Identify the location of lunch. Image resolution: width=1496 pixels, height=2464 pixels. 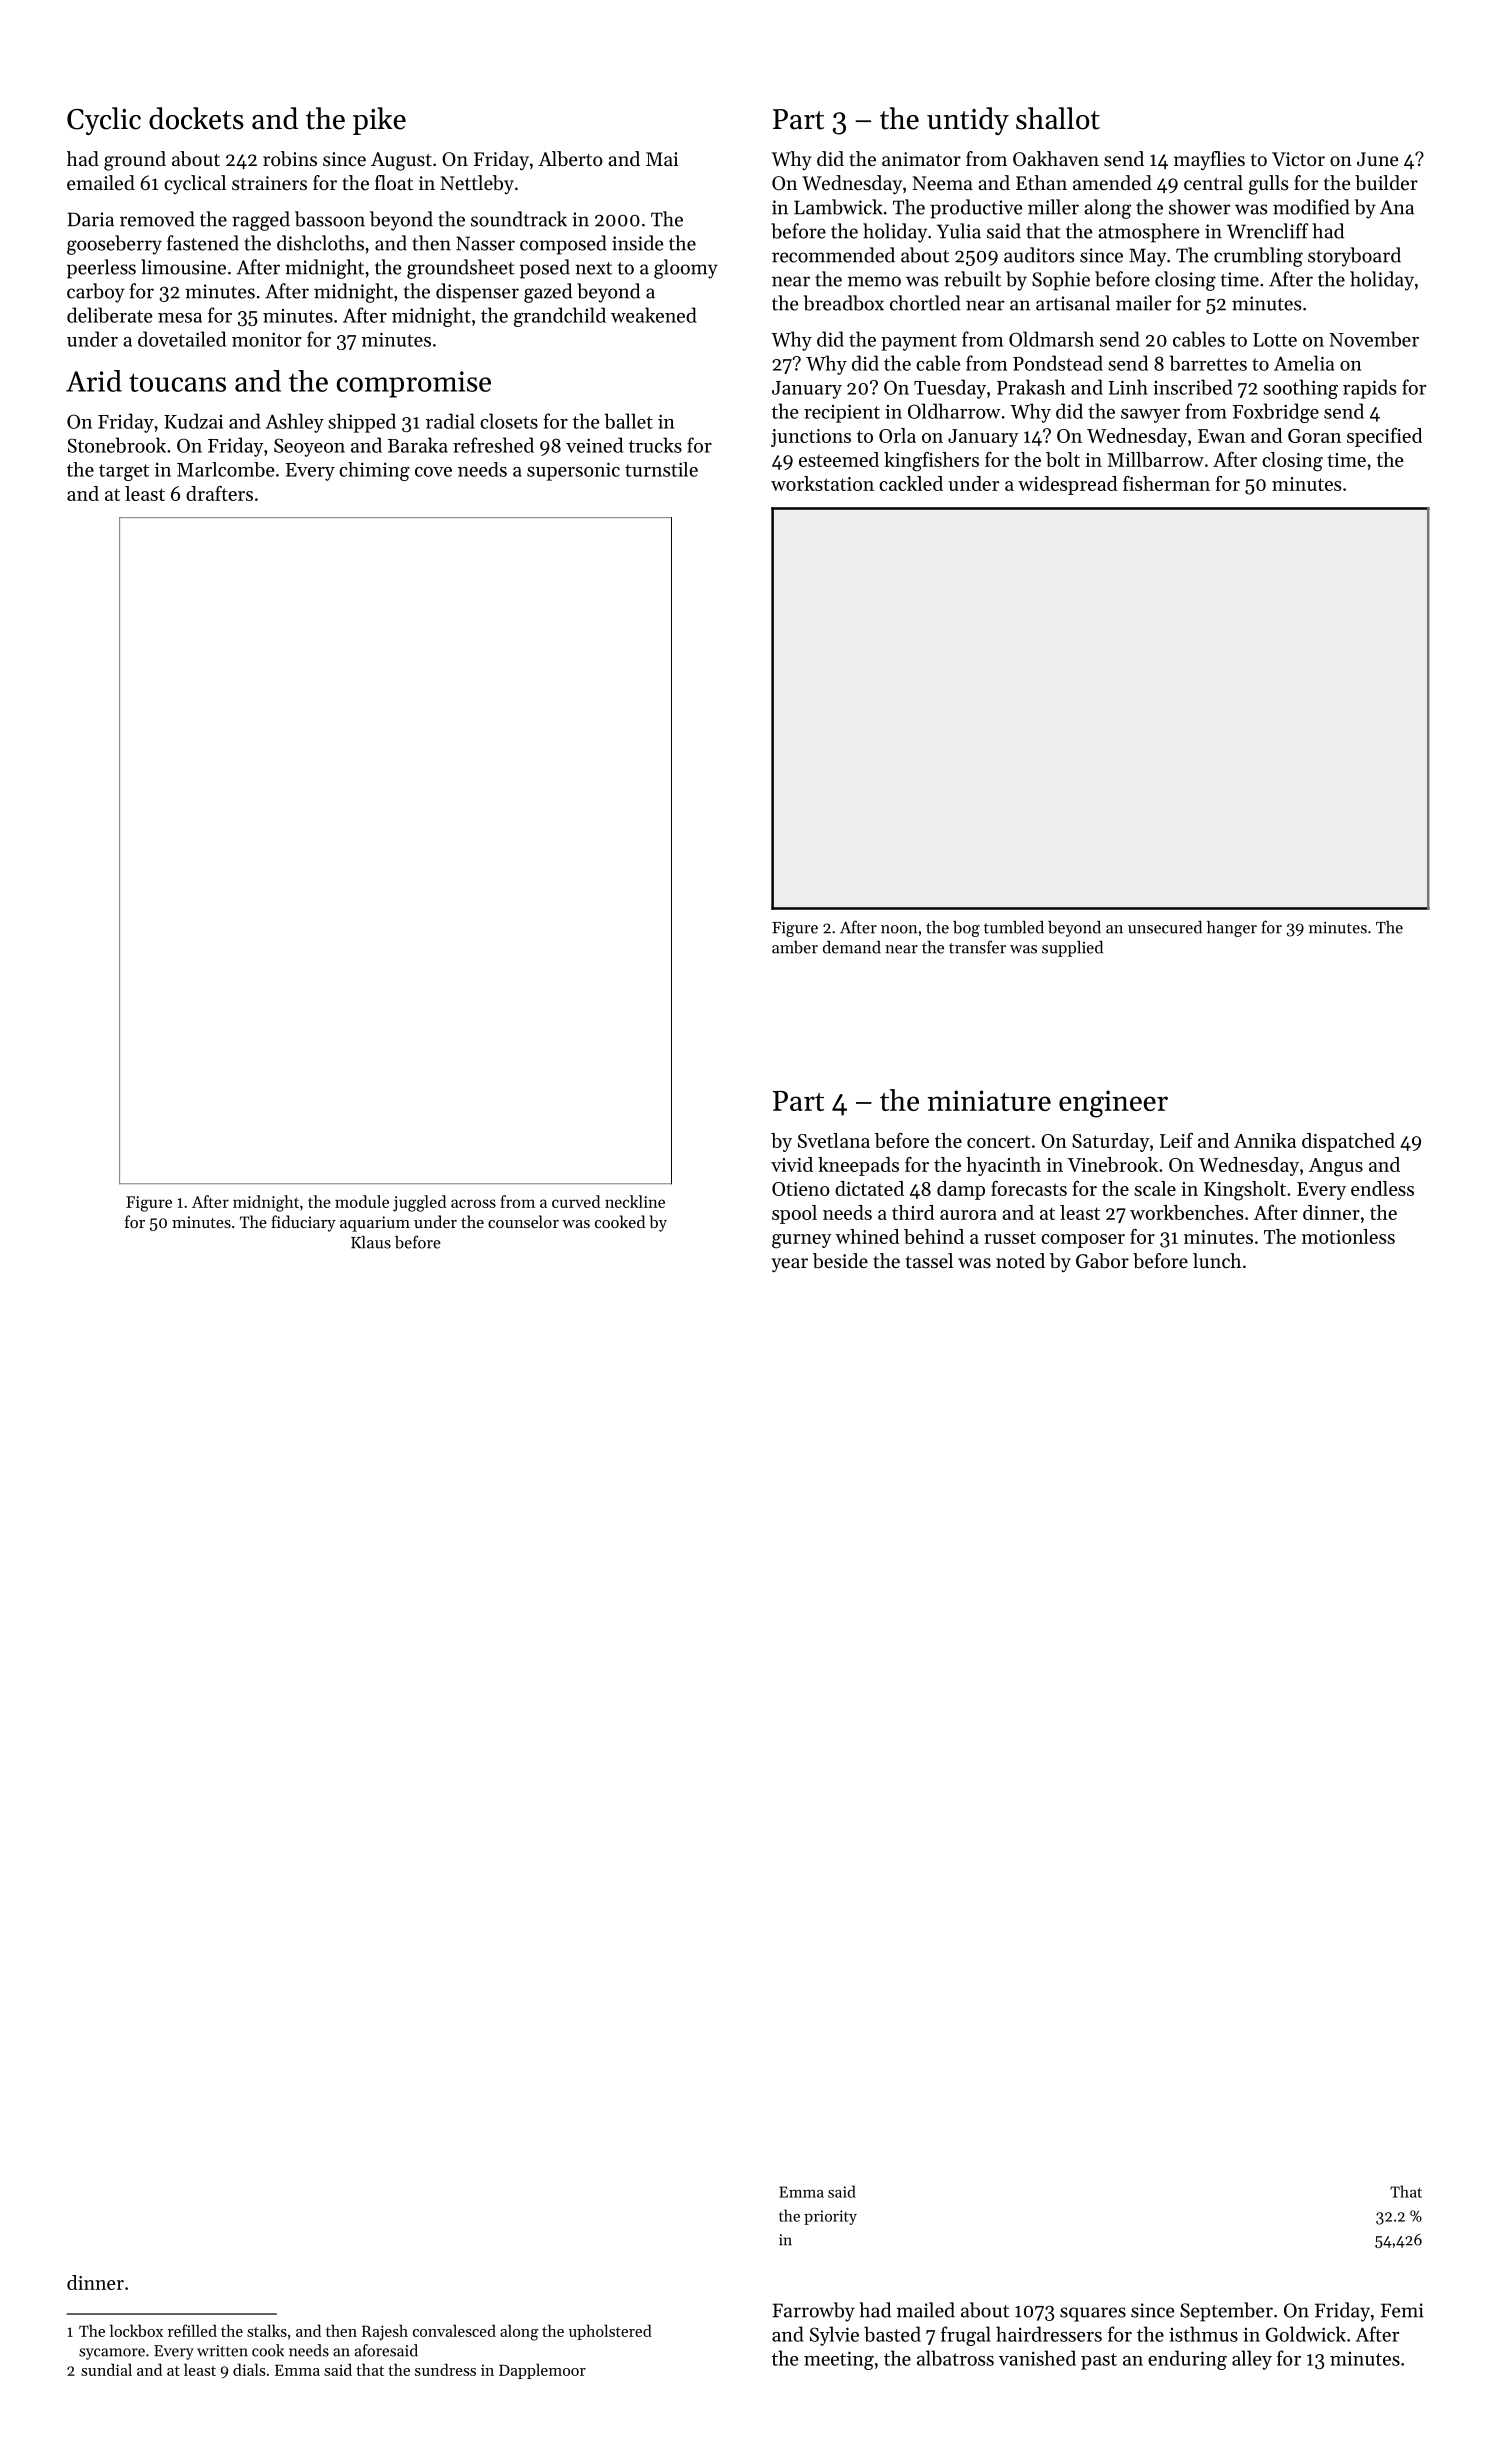
(1217, 1261).
